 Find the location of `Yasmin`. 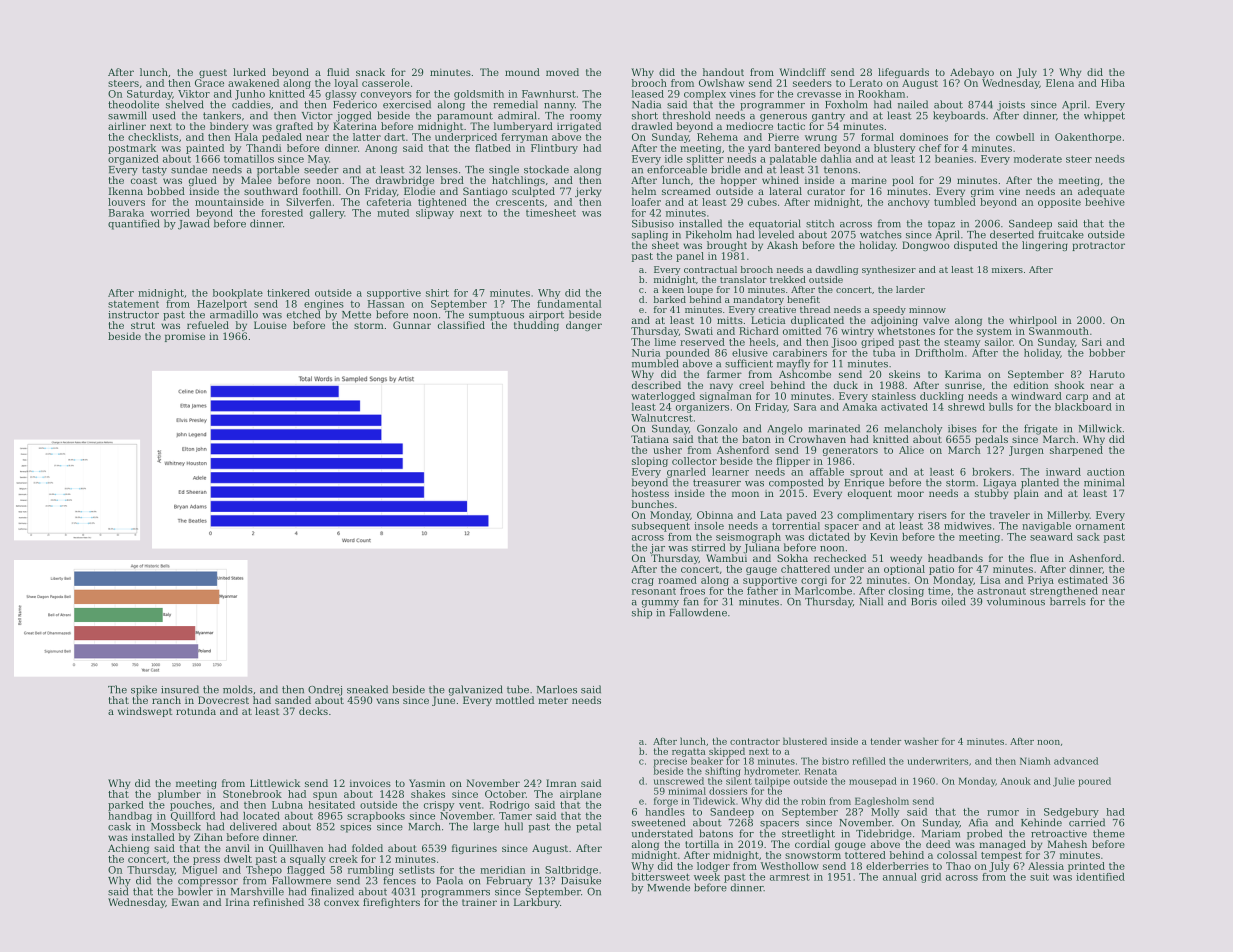

Yasmin is located at coordinates (427, 783).
